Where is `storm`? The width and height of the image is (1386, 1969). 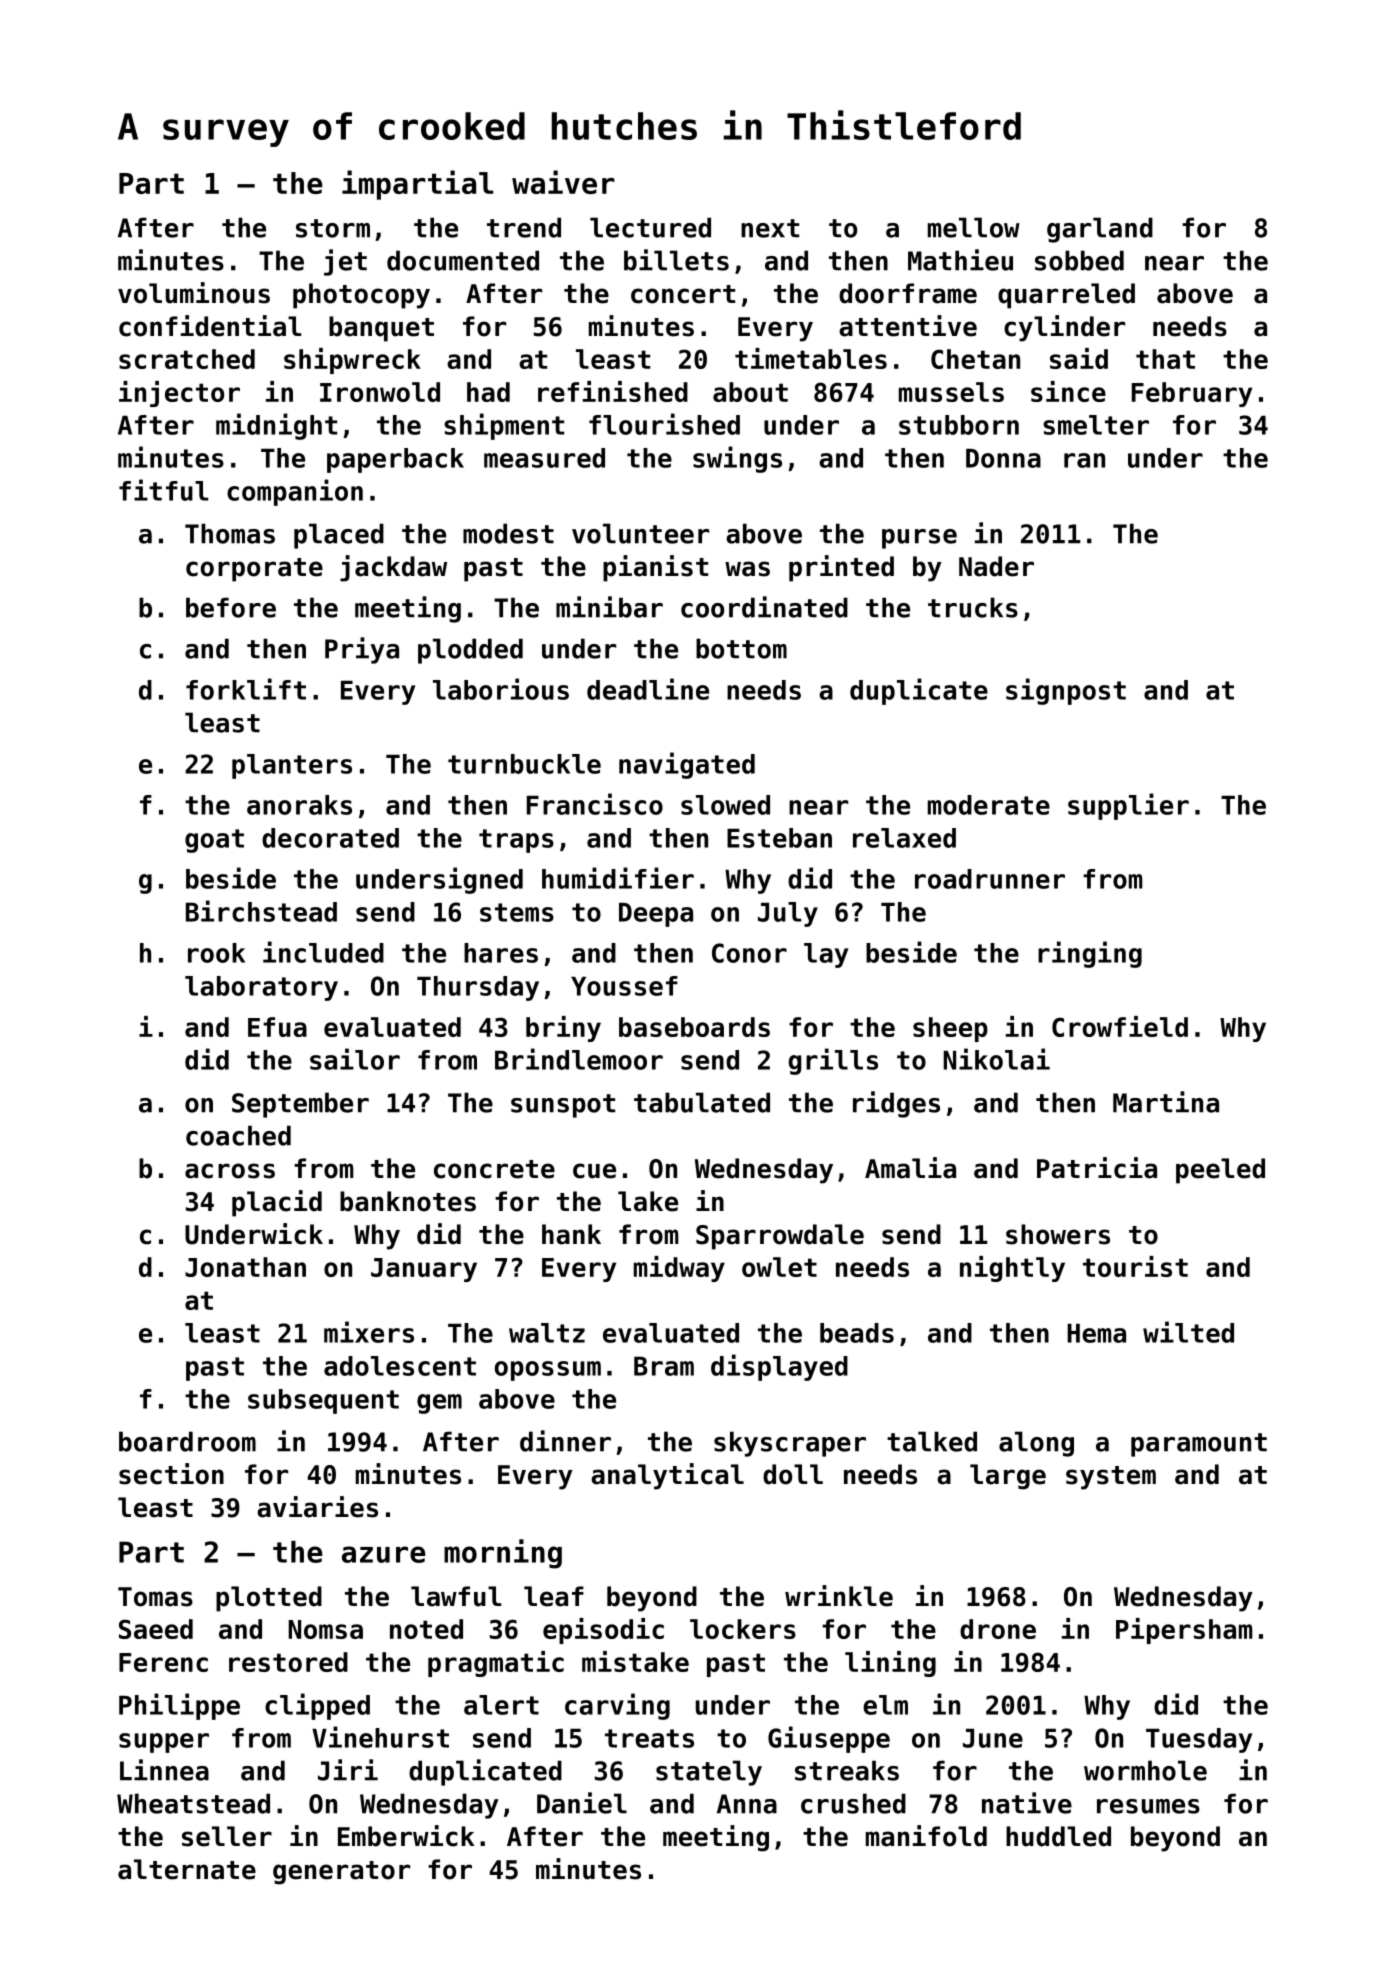 storm is located at coordinates (333, 228).
